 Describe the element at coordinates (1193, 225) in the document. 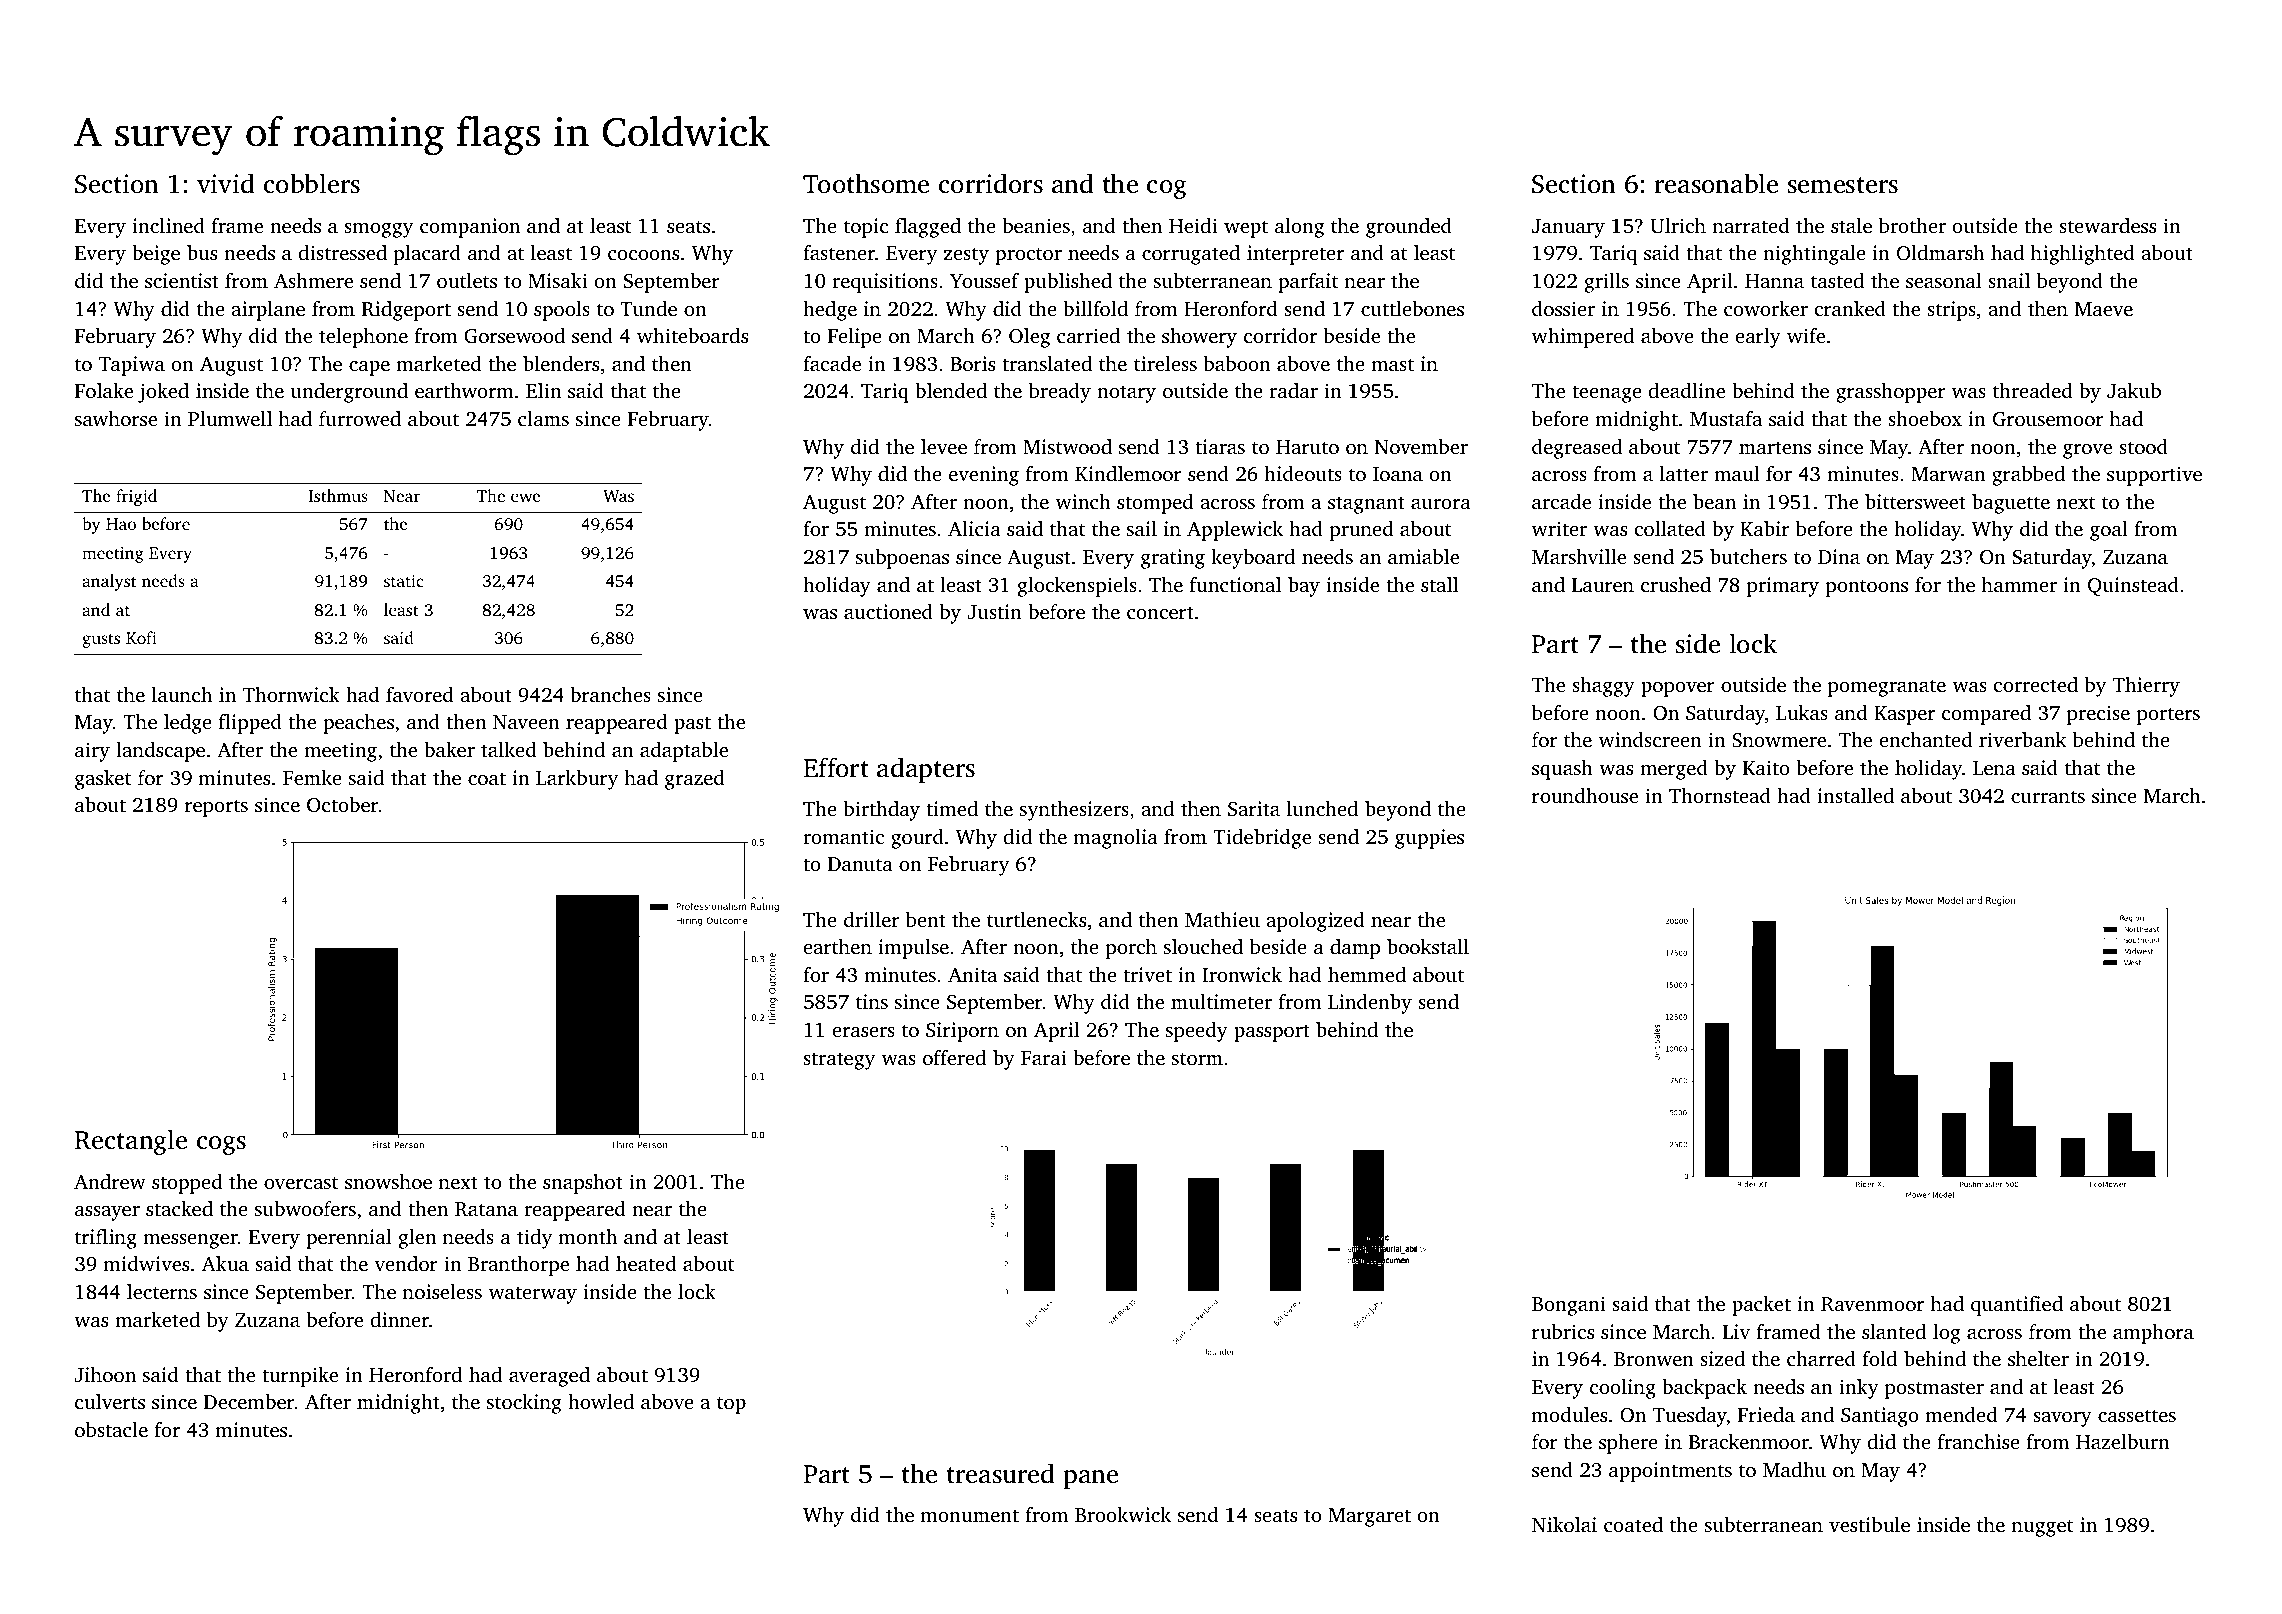

I see `Heidi` at that location.
